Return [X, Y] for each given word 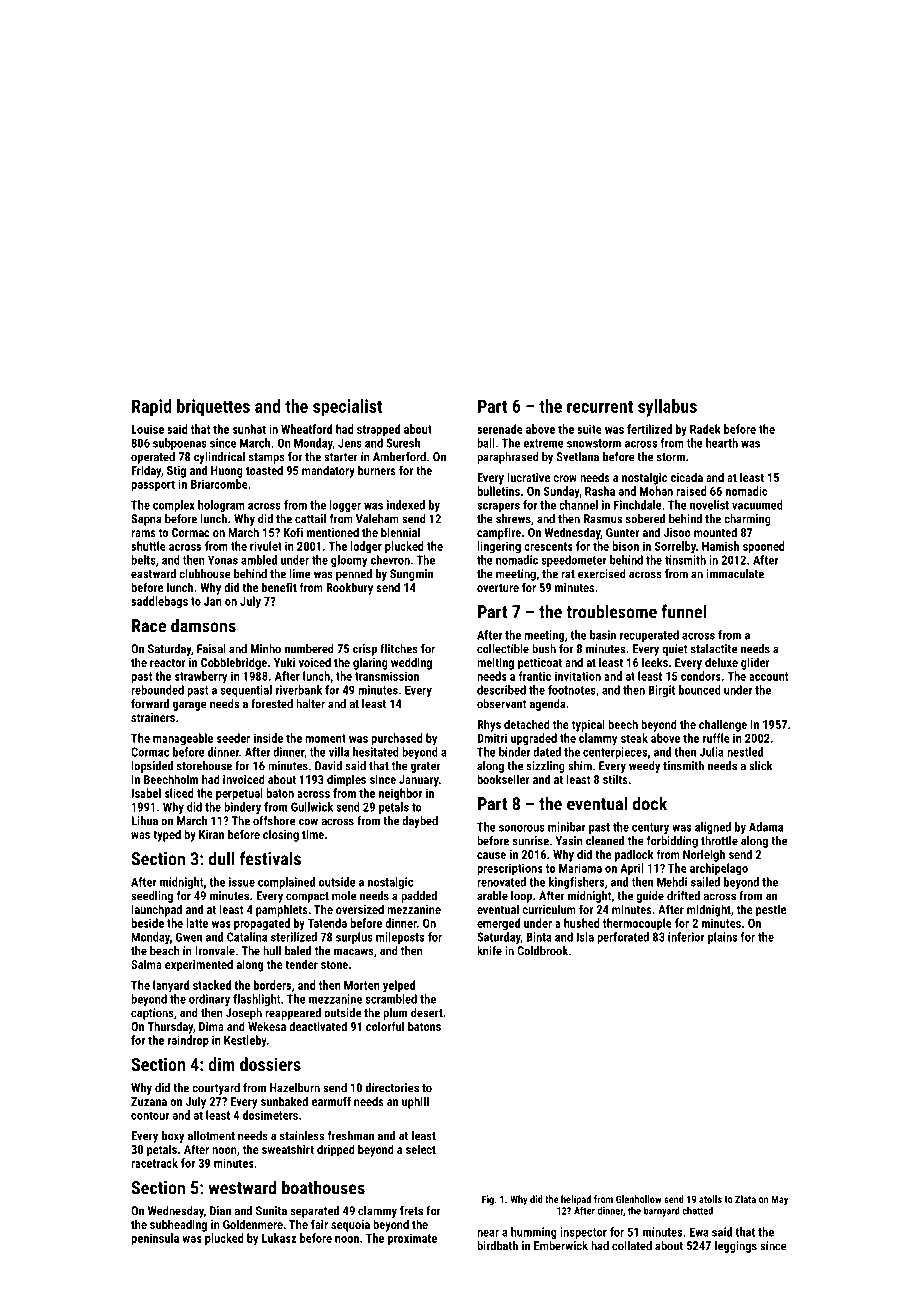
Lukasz [279, 1238]
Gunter [622, 532]
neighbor [400, 794]
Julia [712, 752]
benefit [279, 587]
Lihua [144, 821]
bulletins [498, 491]
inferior [686, 937]
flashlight [257, 1000]
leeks [655, 662]
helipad [576, 1200]
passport [153, 486]
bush [544, 649]
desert [427, 1013]
